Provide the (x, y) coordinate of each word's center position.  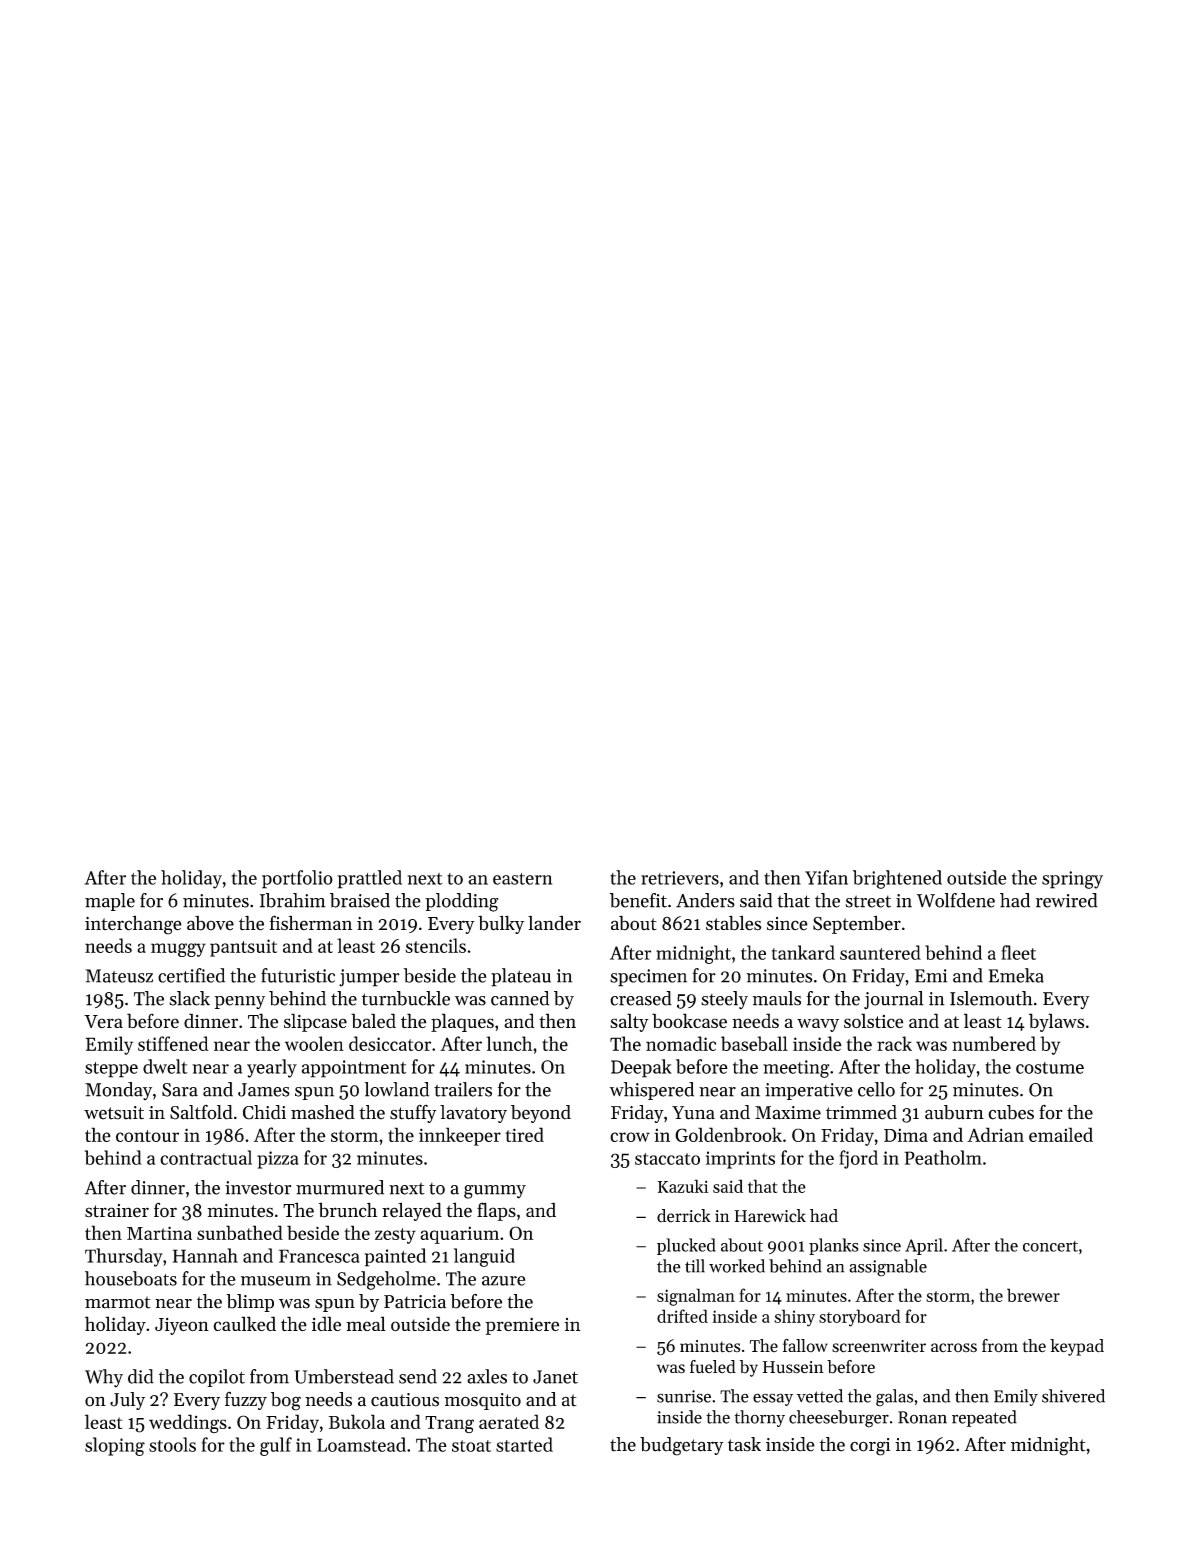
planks (834, 1246)
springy (1072, 880)
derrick (684, 1216)
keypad (1077, 1347)
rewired (1067, 900)
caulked (244, 1323)
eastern (522, 879)
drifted (682, 1316)
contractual (206, 1157)
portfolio (297, 879)
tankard (803, 952)
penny (239, 1002)
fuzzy (246, 1400)
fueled (713, 1367)
